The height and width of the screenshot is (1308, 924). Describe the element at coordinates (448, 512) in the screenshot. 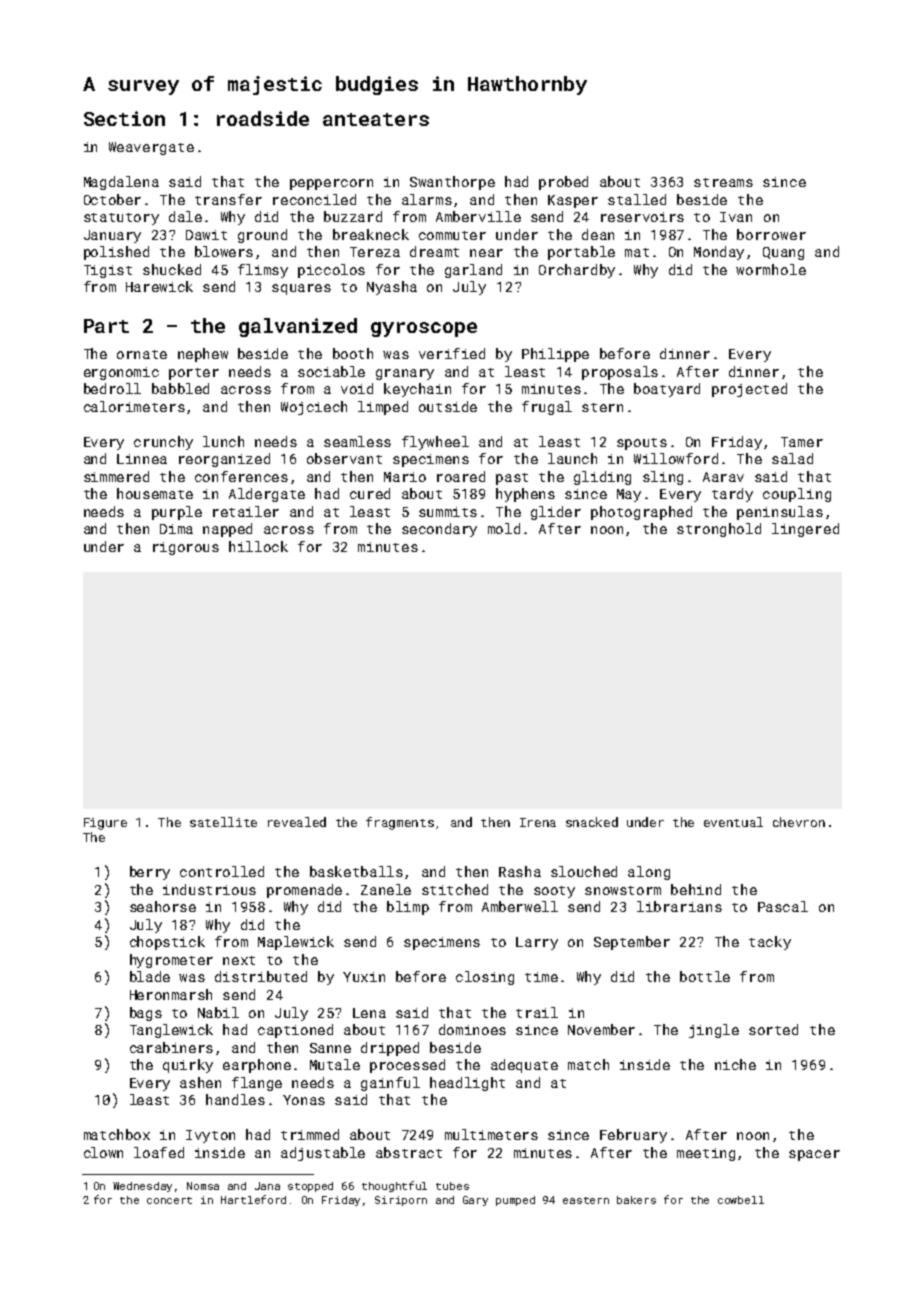

I see `summits` at that location.
